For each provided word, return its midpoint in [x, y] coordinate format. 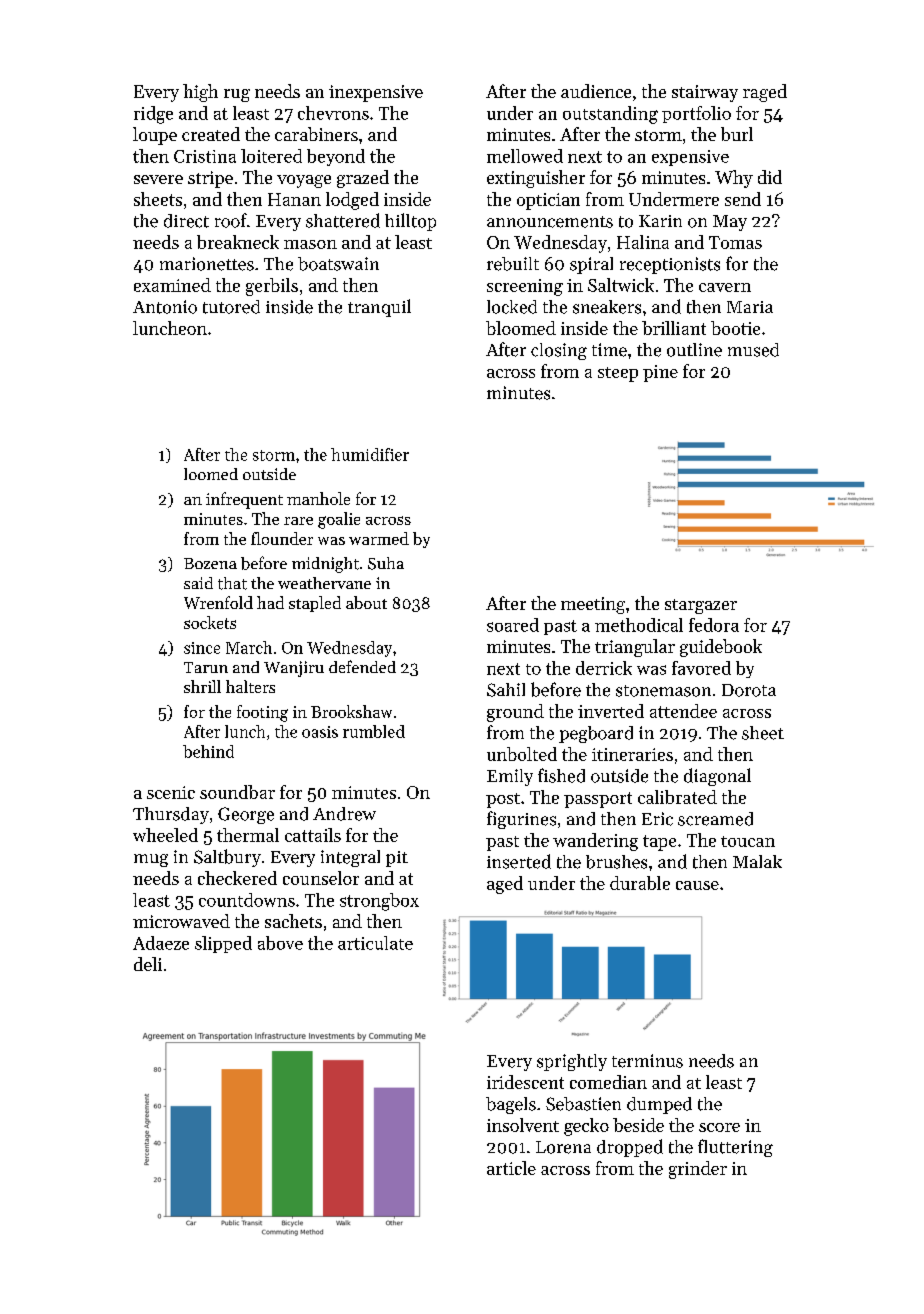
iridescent [525, 1082]
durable [640, 883]
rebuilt [513, 264]
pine [660, 373]
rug [237, 95]
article [511, 1168]
